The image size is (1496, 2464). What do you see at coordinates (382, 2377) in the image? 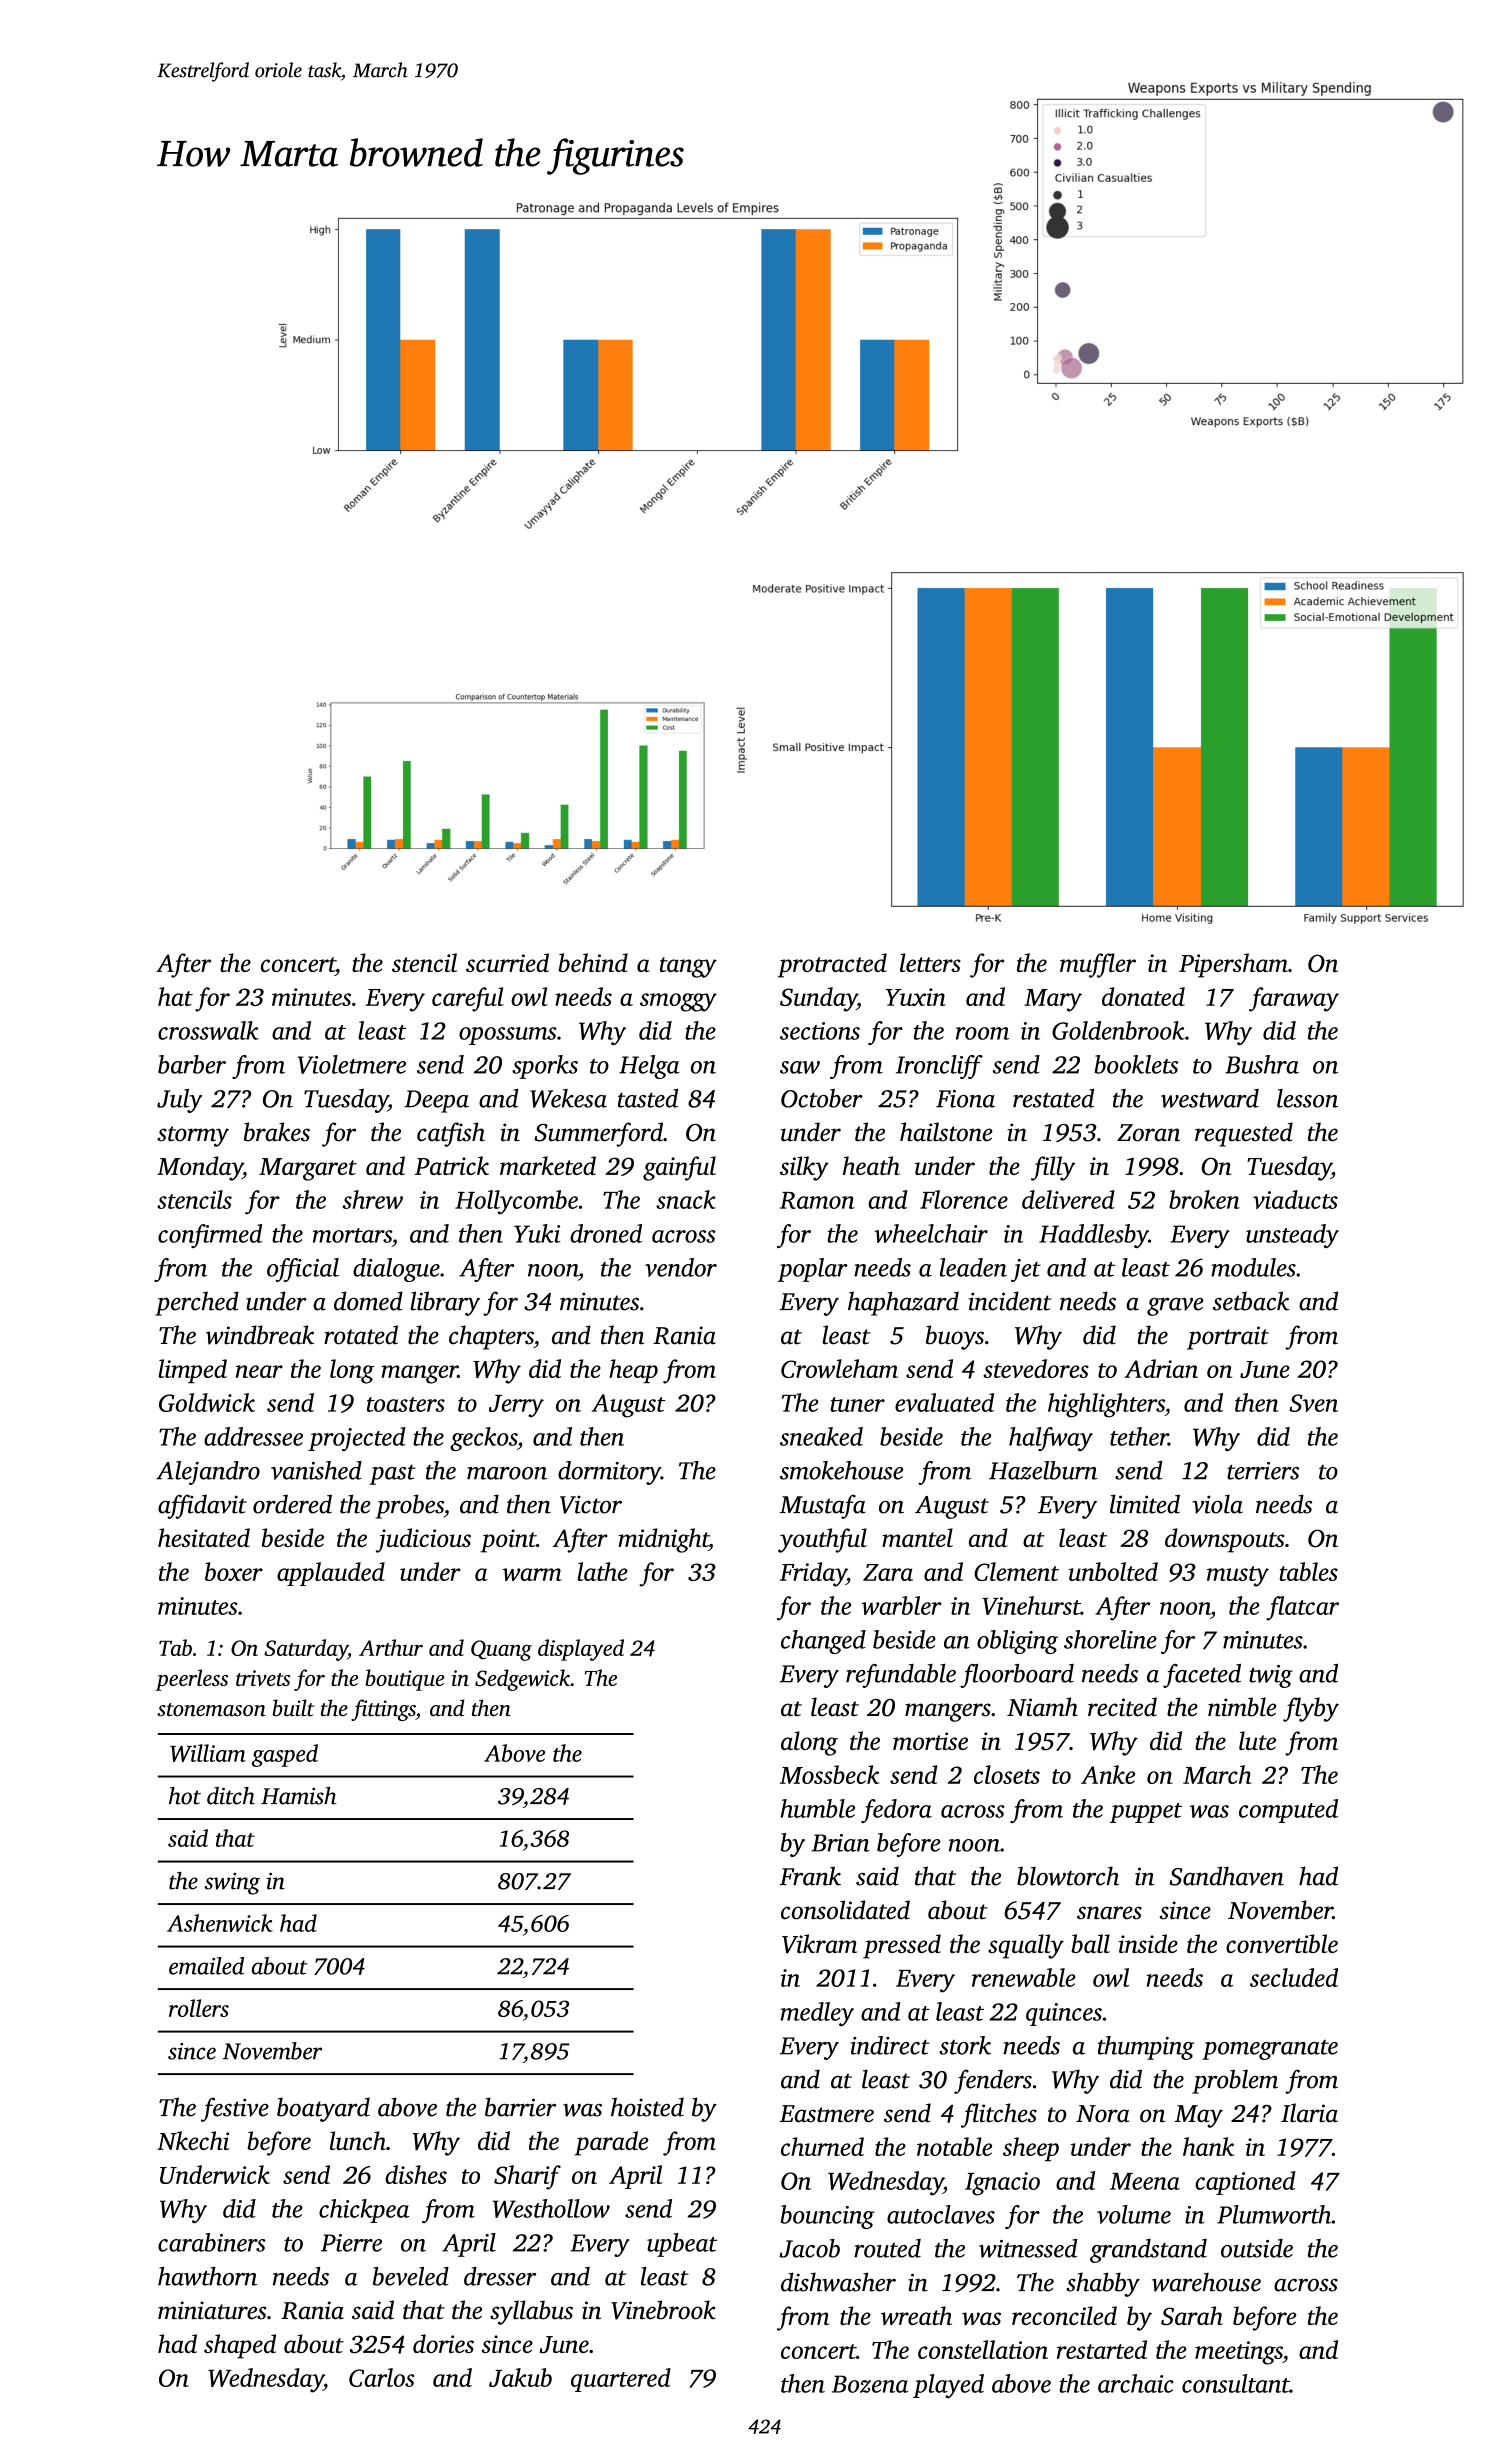
I see `Carlos` at bounding box center [382, 2377].
